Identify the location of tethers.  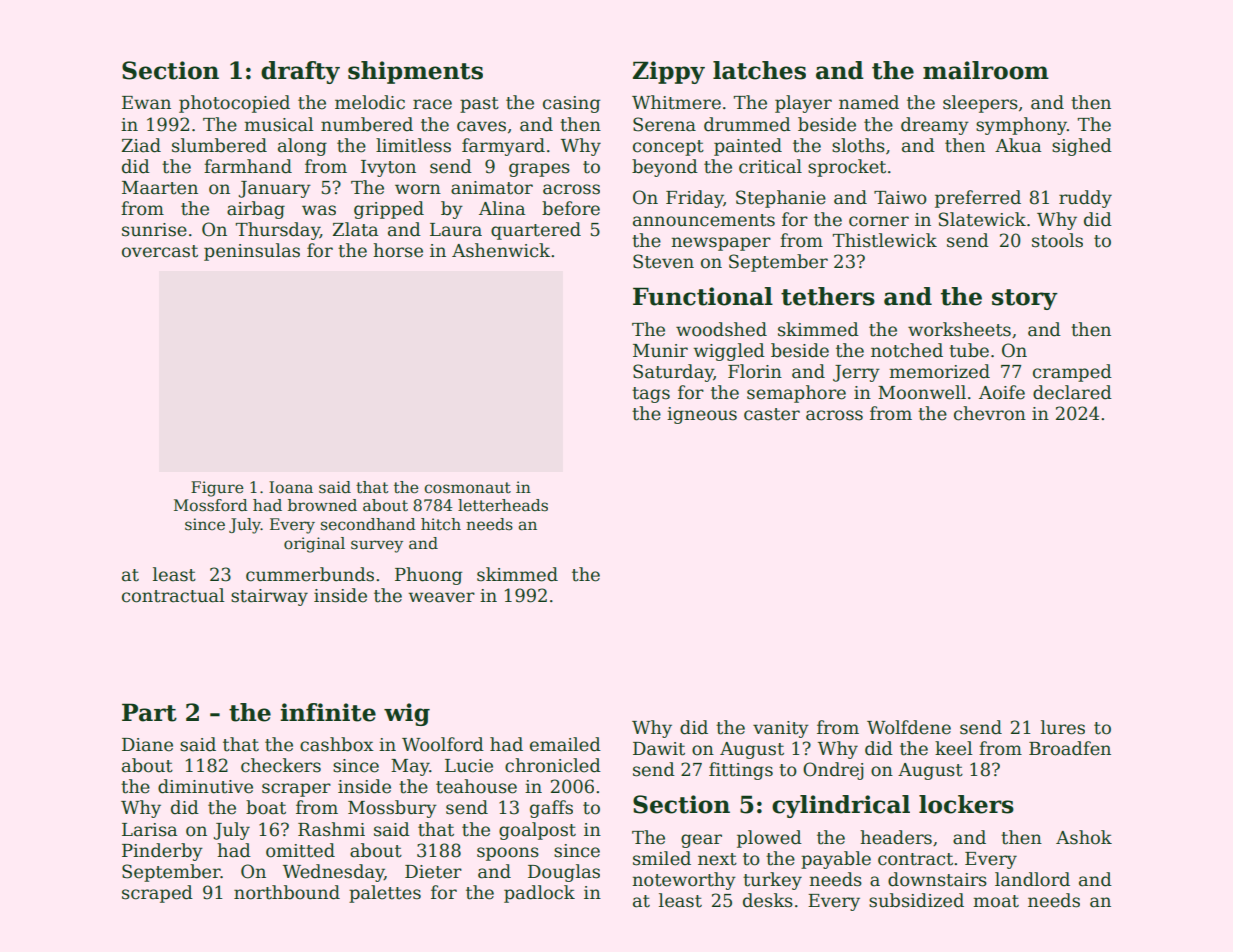
(828, 296).
